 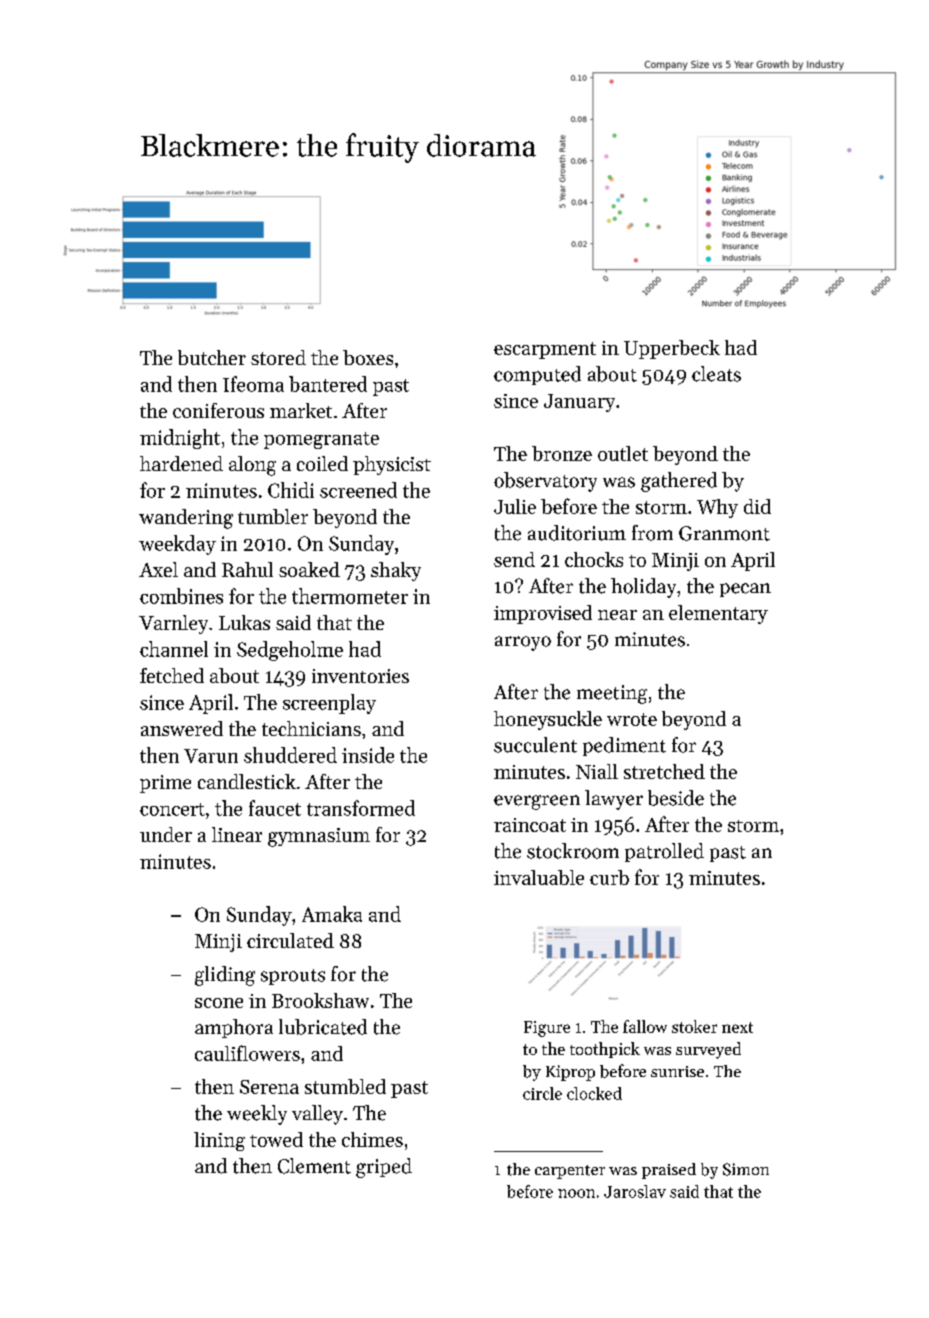 What do you see at coordinates (234, 1028) in the image?
I see `amphora` at bounding box center [234, 1028].
